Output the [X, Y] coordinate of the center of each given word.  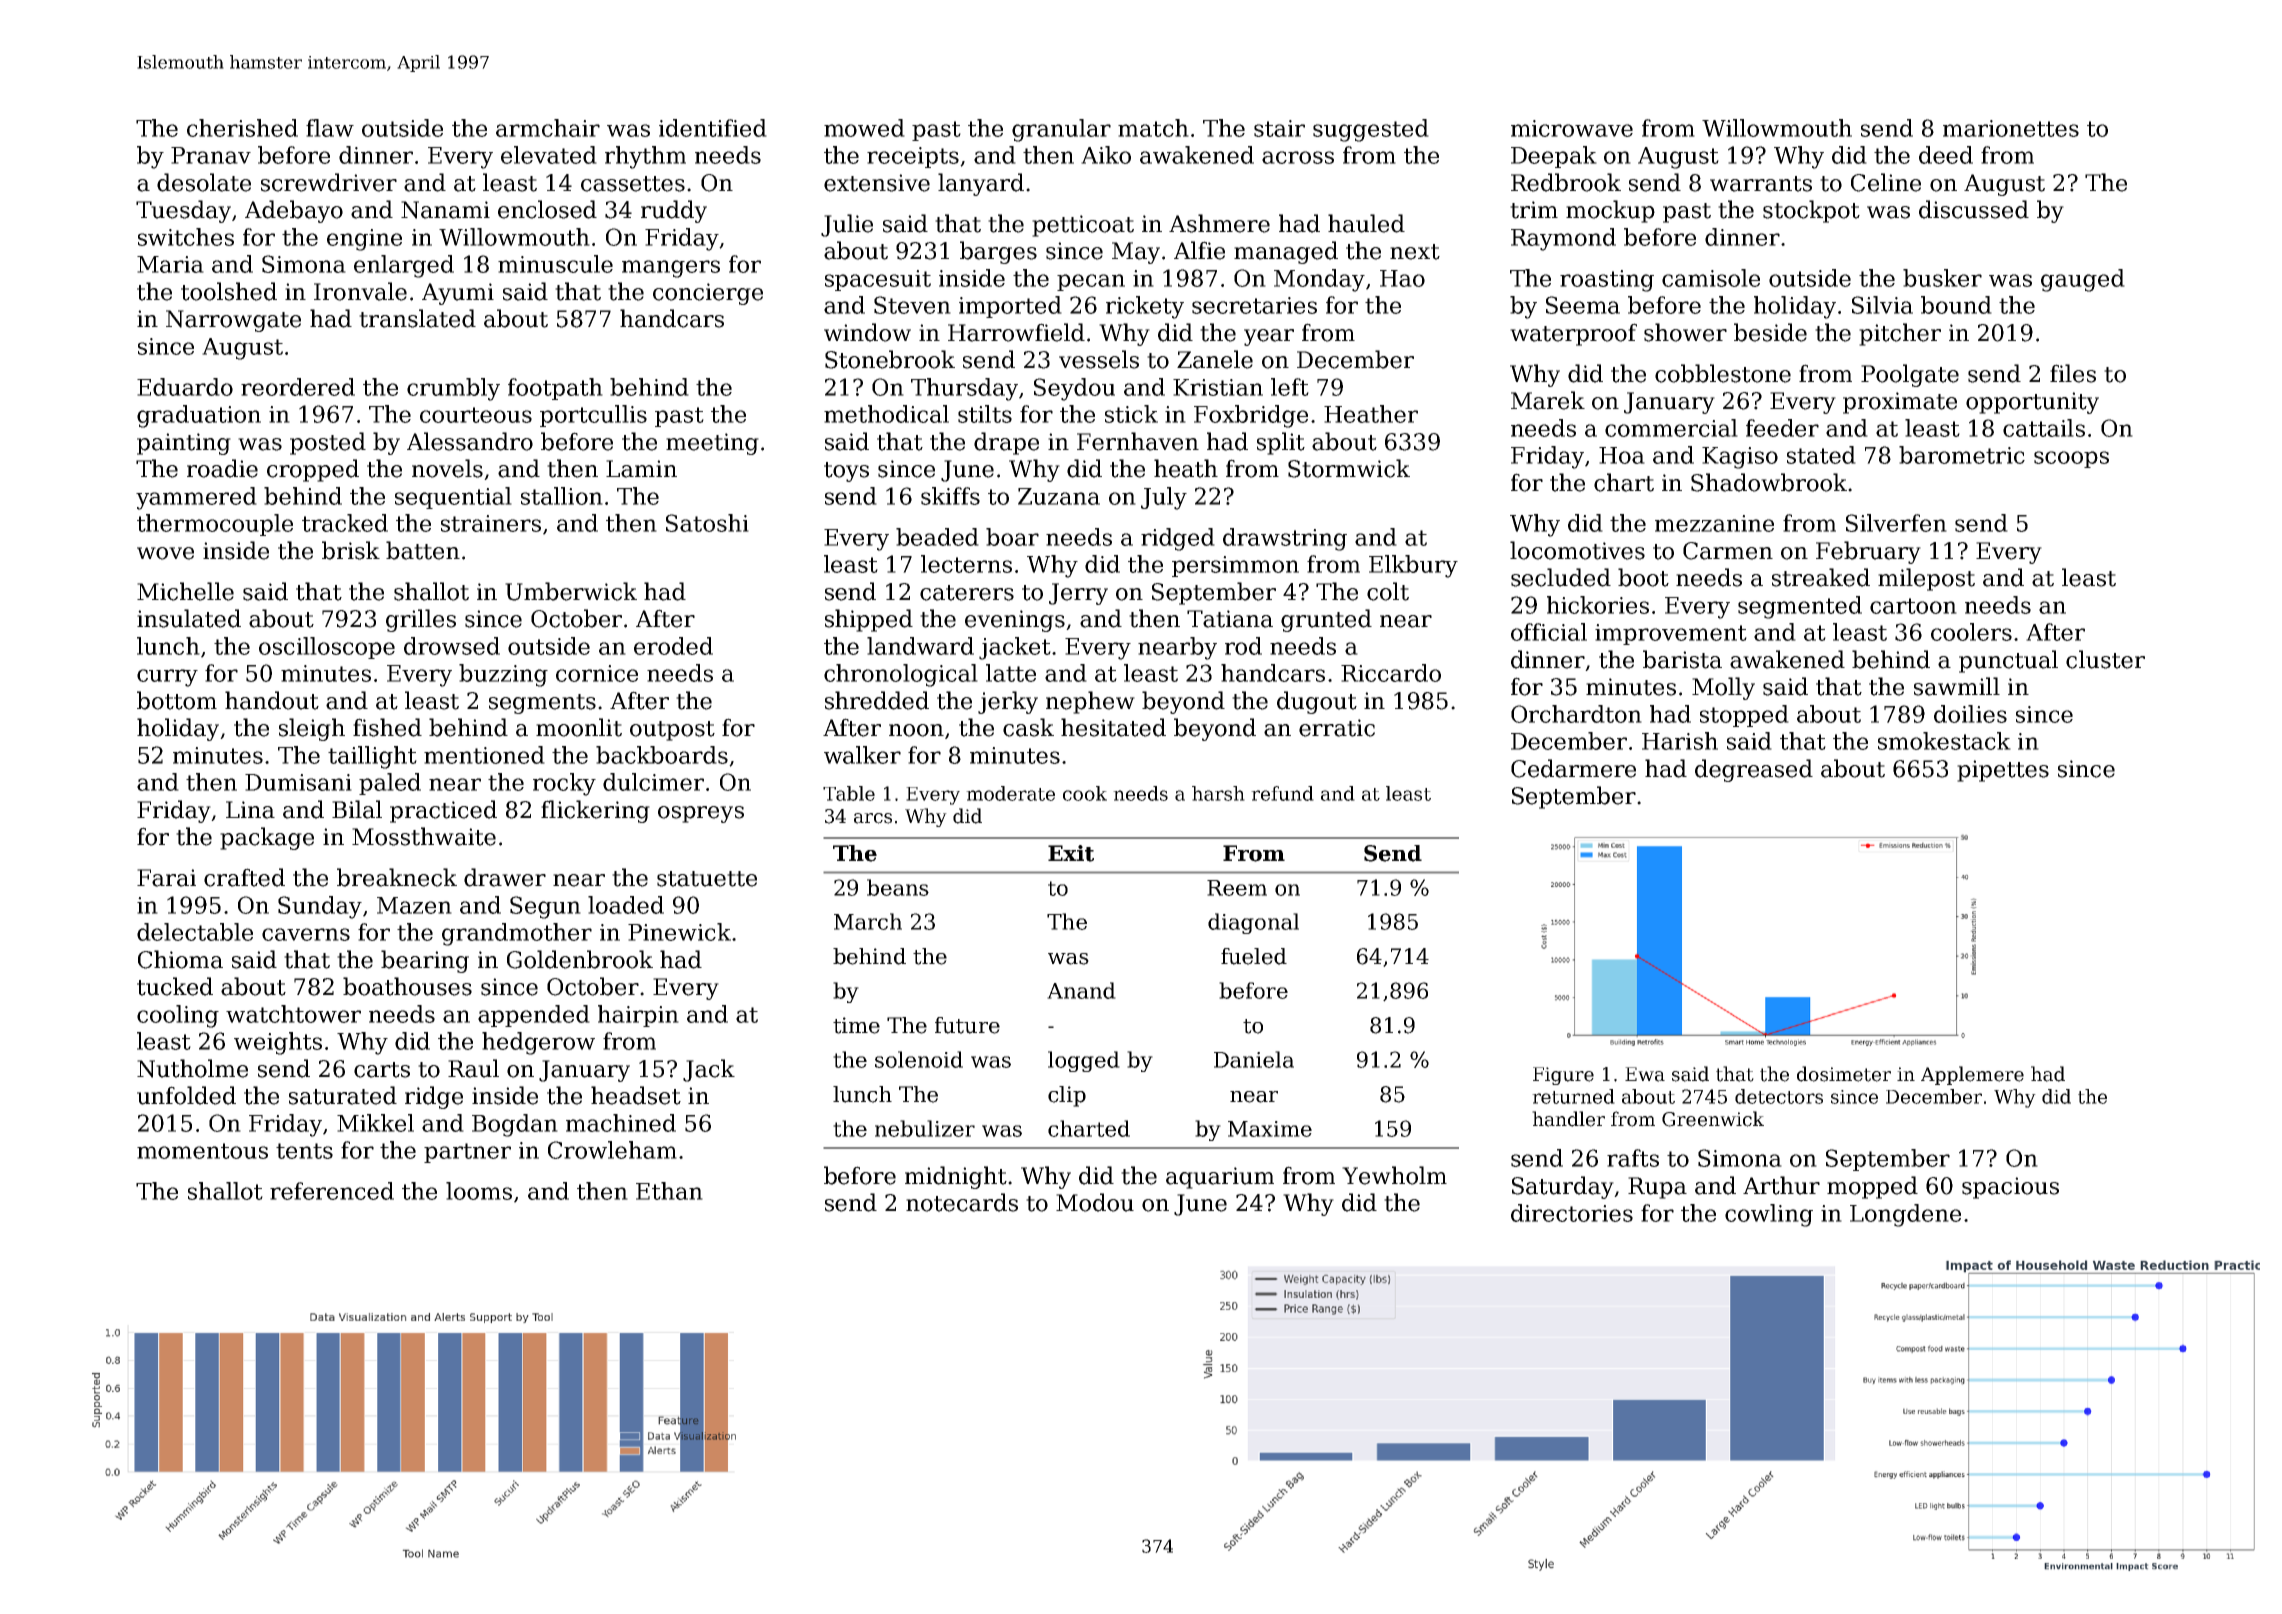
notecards [962, 1202]
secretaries [1254, 305]
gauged [2083, 280]
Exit [1071, 853]
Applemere [1972, 1075]
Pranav [211, 155]
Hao [1402, 278]
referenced [332, 1191]
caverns [306, 934]
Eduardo [185, 387]
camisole [1711, 278]
